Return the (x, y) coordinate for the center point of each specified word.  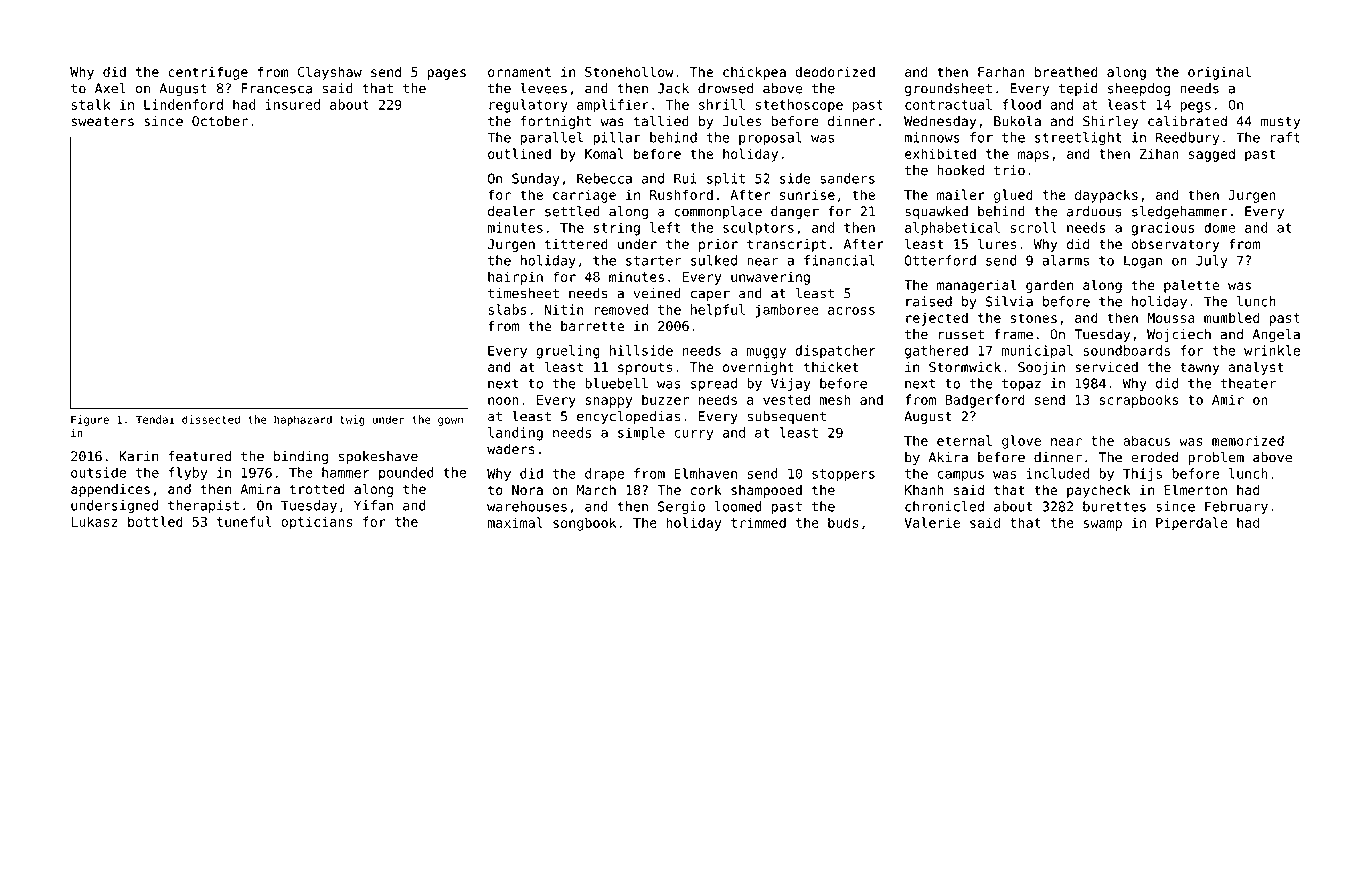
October (220, 121)
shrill (722, 104)
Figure (90, 420)
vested (786, 399)
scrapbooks (1139, 401)
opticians (317, 523)
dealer (512, 211)
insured (293, 104)
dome (1220, 227)
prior (718, 245)
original (1219, 73)
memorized (1248, 440)
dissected (211, 419)
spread (714, 384)
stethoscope (799, 106)
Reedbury (1187, 139)
